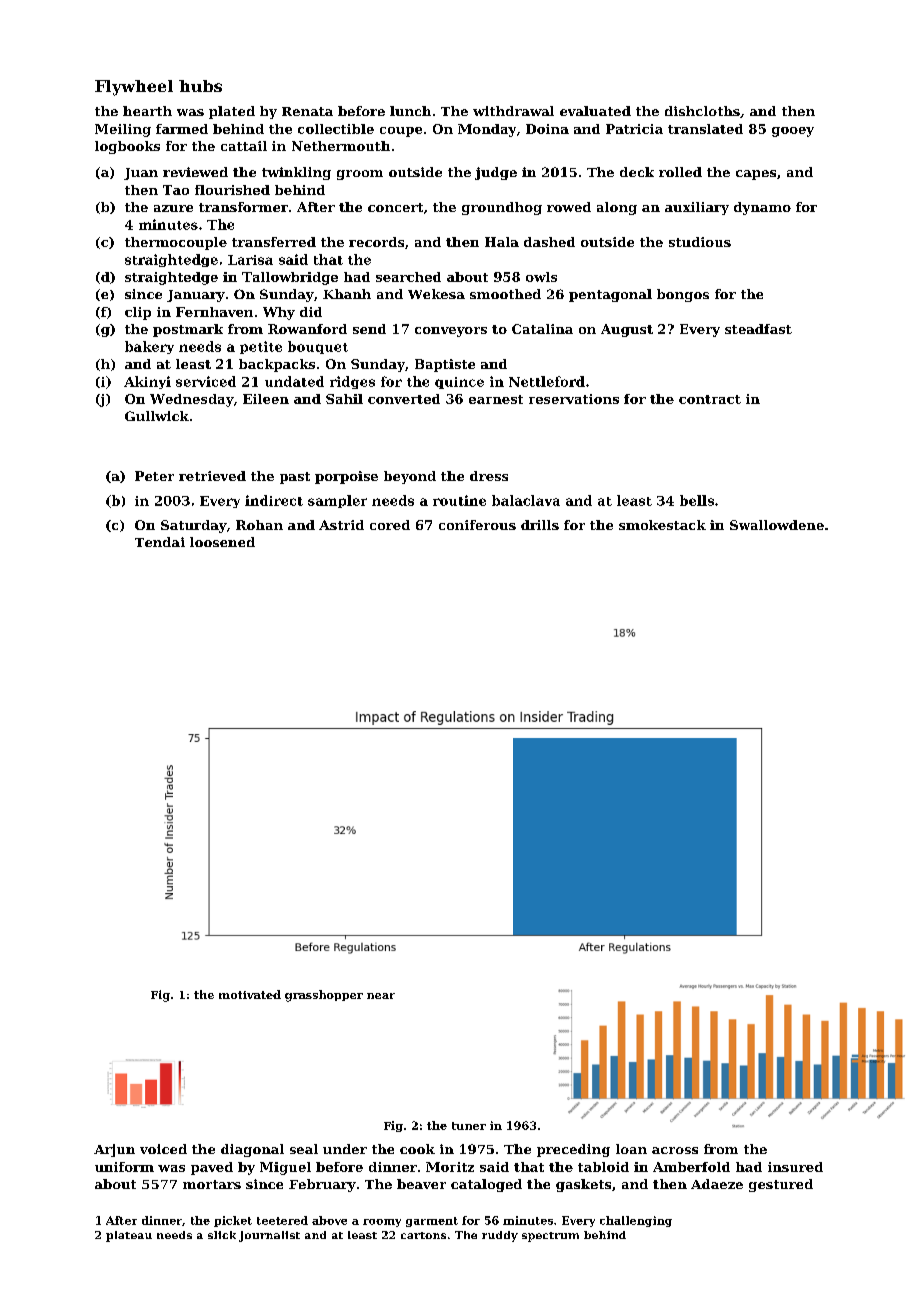  What do you see at coordinates (410, 111) in the document?
I see `lunch` at bounding box center [410, 111].
